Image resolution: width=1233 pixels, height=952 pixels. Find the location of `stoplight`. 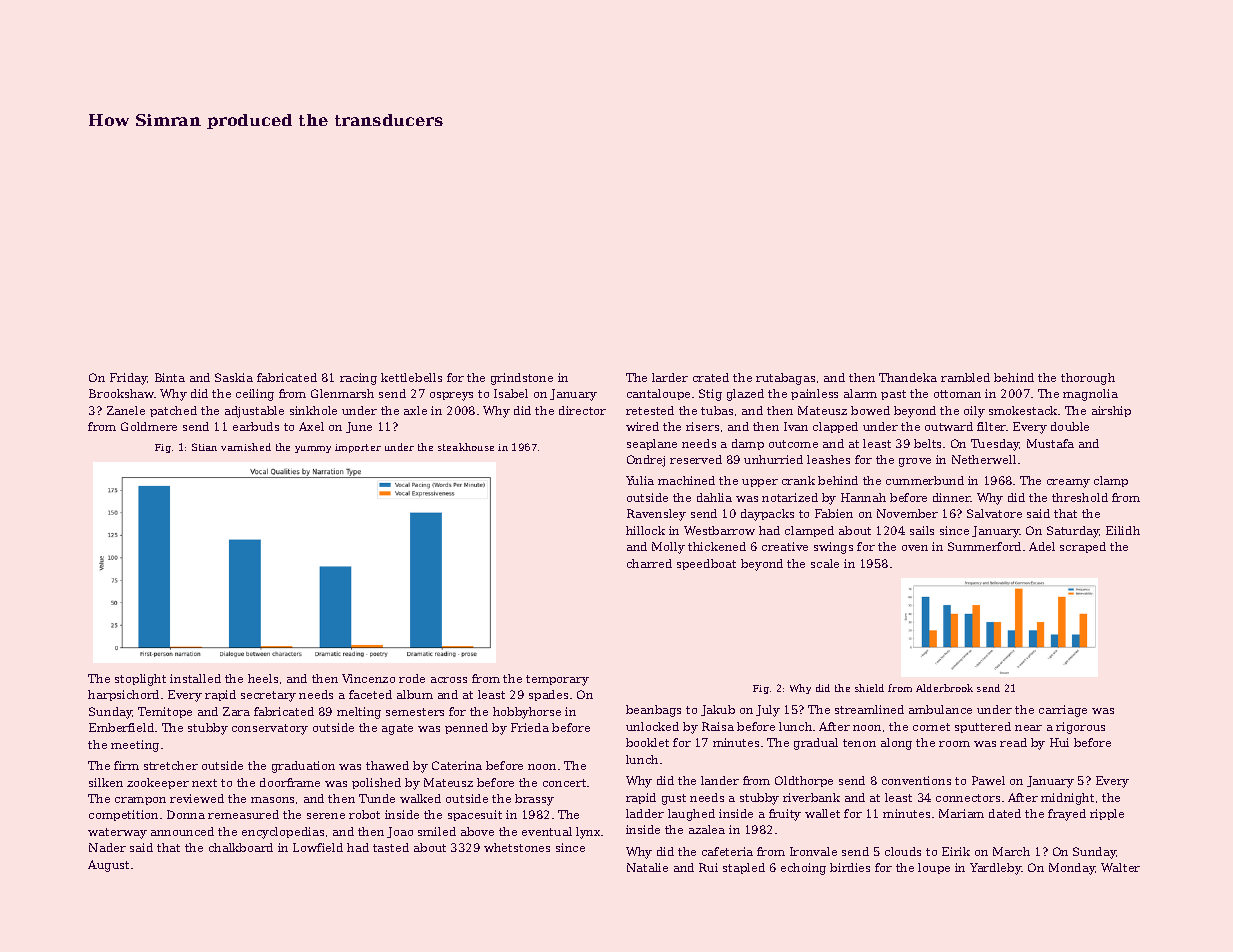

stoplight is located at coordinates (140, 680).
